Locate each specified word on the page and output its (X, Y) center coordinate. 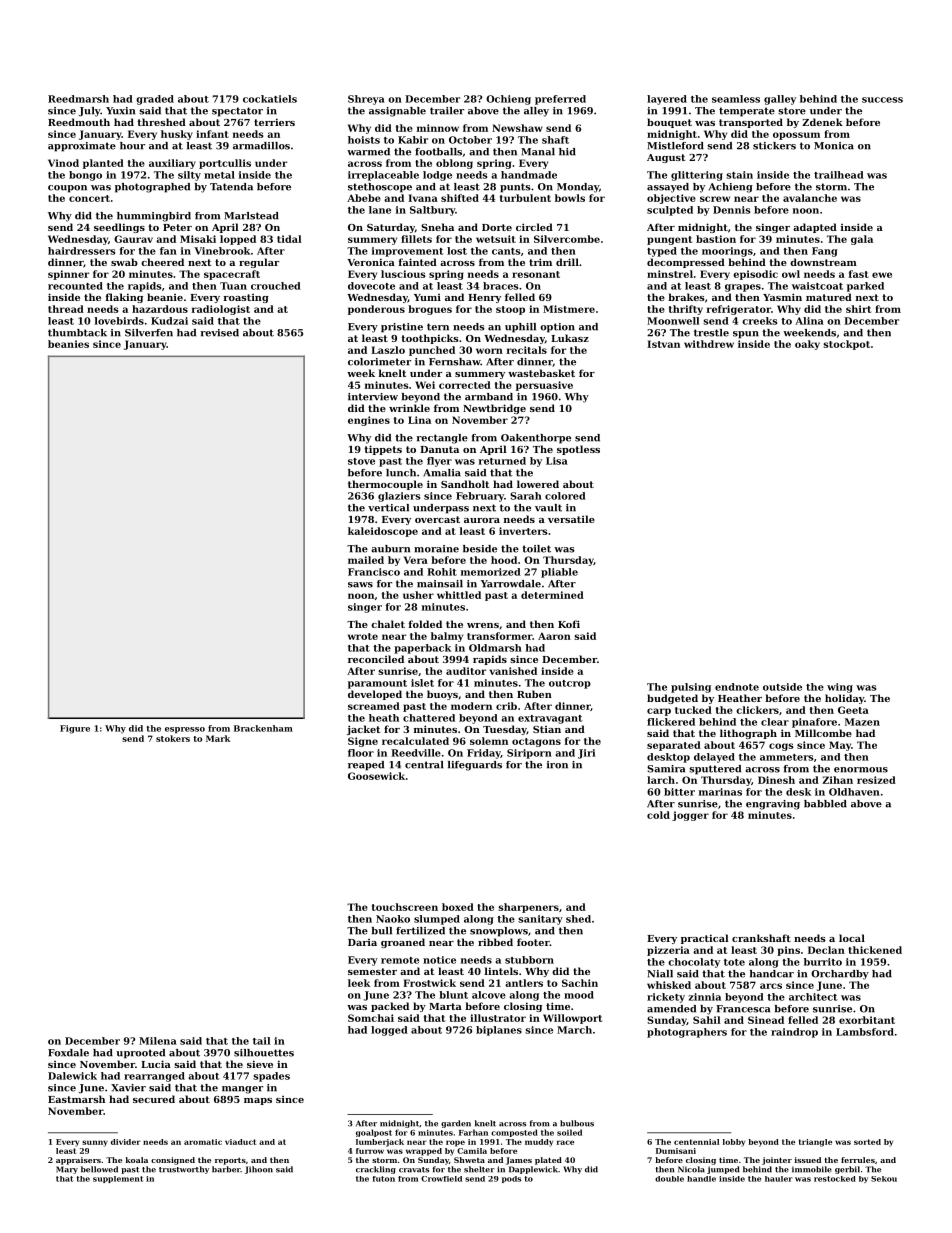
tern (438, 327)
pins (788, 951)
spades (271, 1077)
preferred (560, 100)
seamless (736, 99)
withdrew (709, 344)
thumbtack (77, 333)
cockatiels (270, 99)
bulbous (577, 1123)
